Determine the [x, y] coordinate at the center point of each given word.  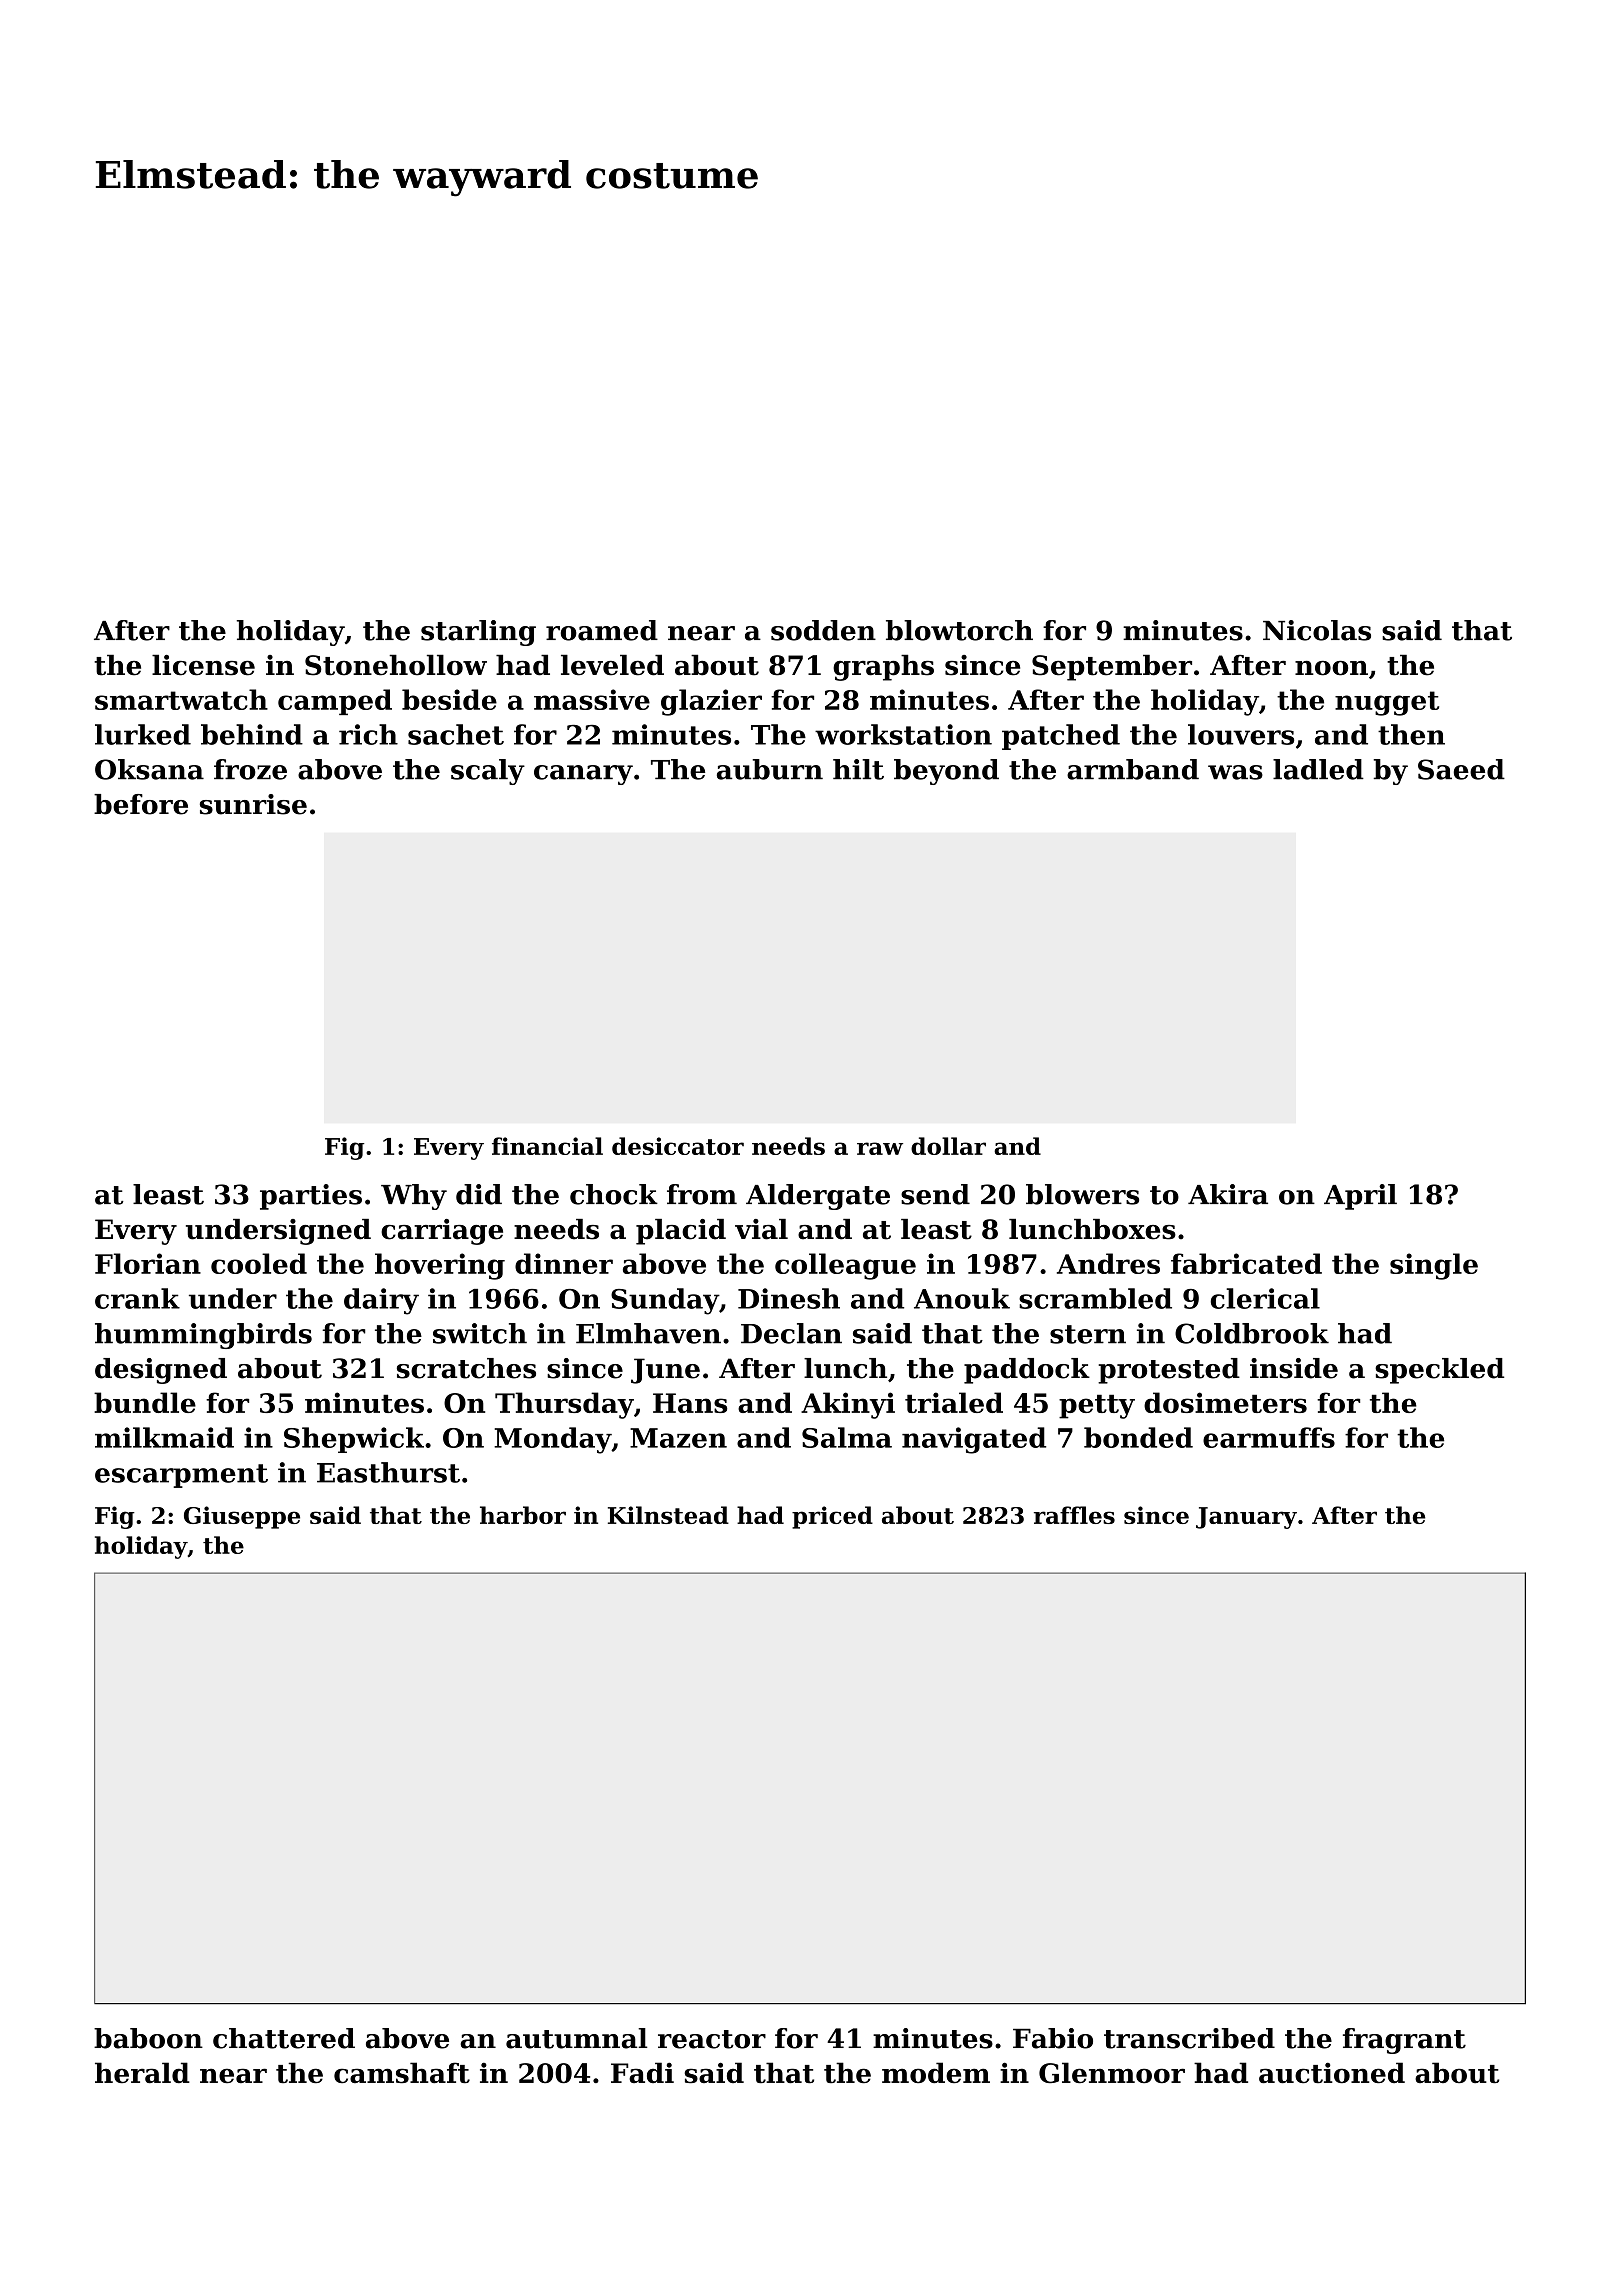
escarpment [181, 1476]
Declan [791, 1333]
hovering [440, 1266]
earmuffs [1269, 1437]
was [1235, 772]
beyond [946, 772]
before [141, 804]
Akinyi [848, 1405]
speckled [1439, 1371]
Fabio [1053, 2038]
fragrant [1404, 2041]
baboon [148, 2038]
